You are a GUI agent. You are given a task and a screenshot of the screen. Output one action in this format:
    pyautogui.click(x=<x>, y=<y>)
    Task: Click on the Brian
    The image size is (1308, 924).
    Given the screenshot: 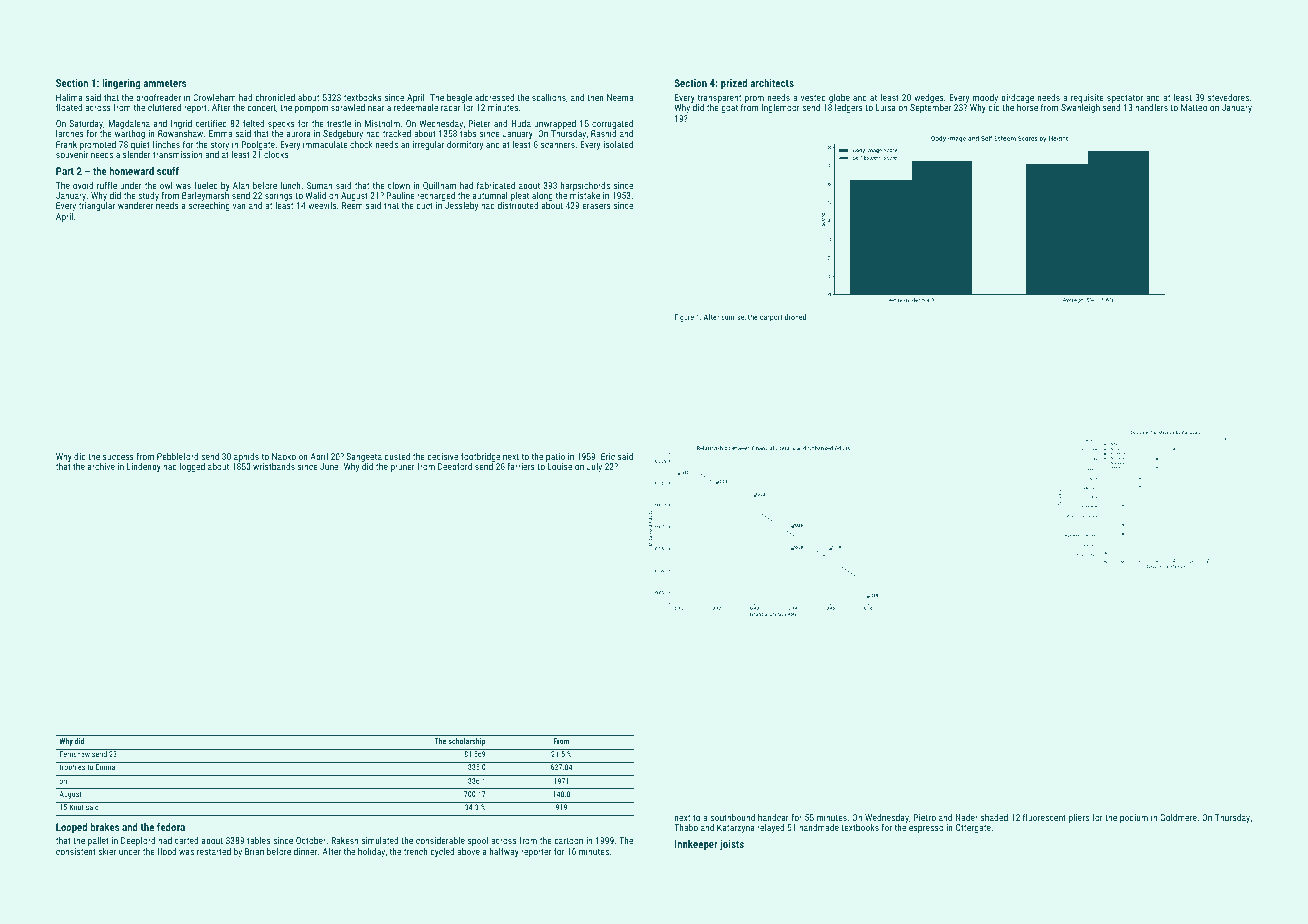 What is the action you would take?
    pyautogui.click(x=254, y=851)
